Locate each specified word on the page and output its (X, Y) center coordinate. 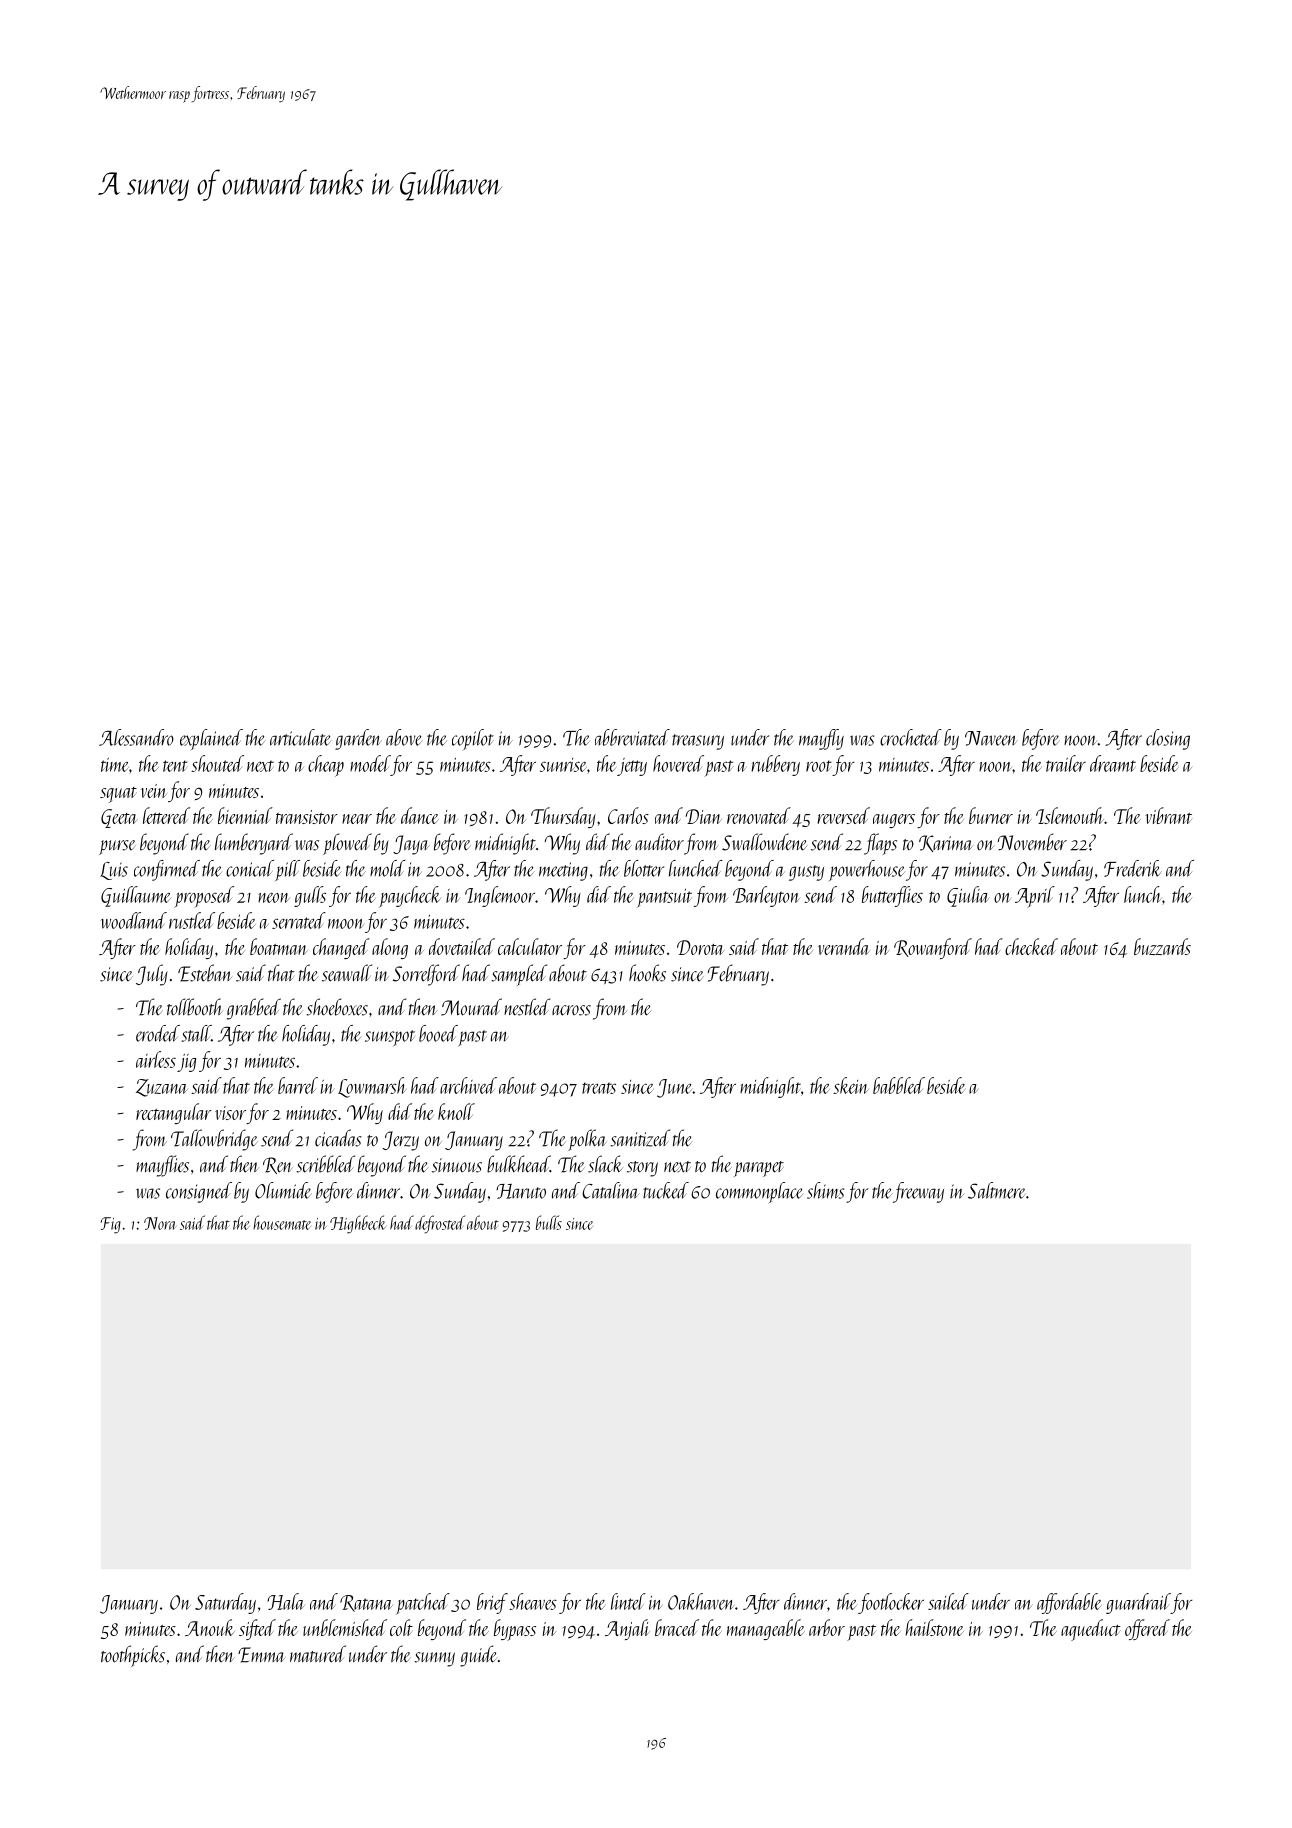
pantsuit (664, 898)
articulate (301, 737)
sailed (948, 1601)
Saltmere (996, 1190)
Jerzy (401, 1141)
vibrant (1168, 815)
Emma (262, 1655)
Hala (286, 1601)
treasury (698, 742)
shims (826, 1190)
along (390, 948)
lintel (628, 1601)
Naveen (991, 738)
